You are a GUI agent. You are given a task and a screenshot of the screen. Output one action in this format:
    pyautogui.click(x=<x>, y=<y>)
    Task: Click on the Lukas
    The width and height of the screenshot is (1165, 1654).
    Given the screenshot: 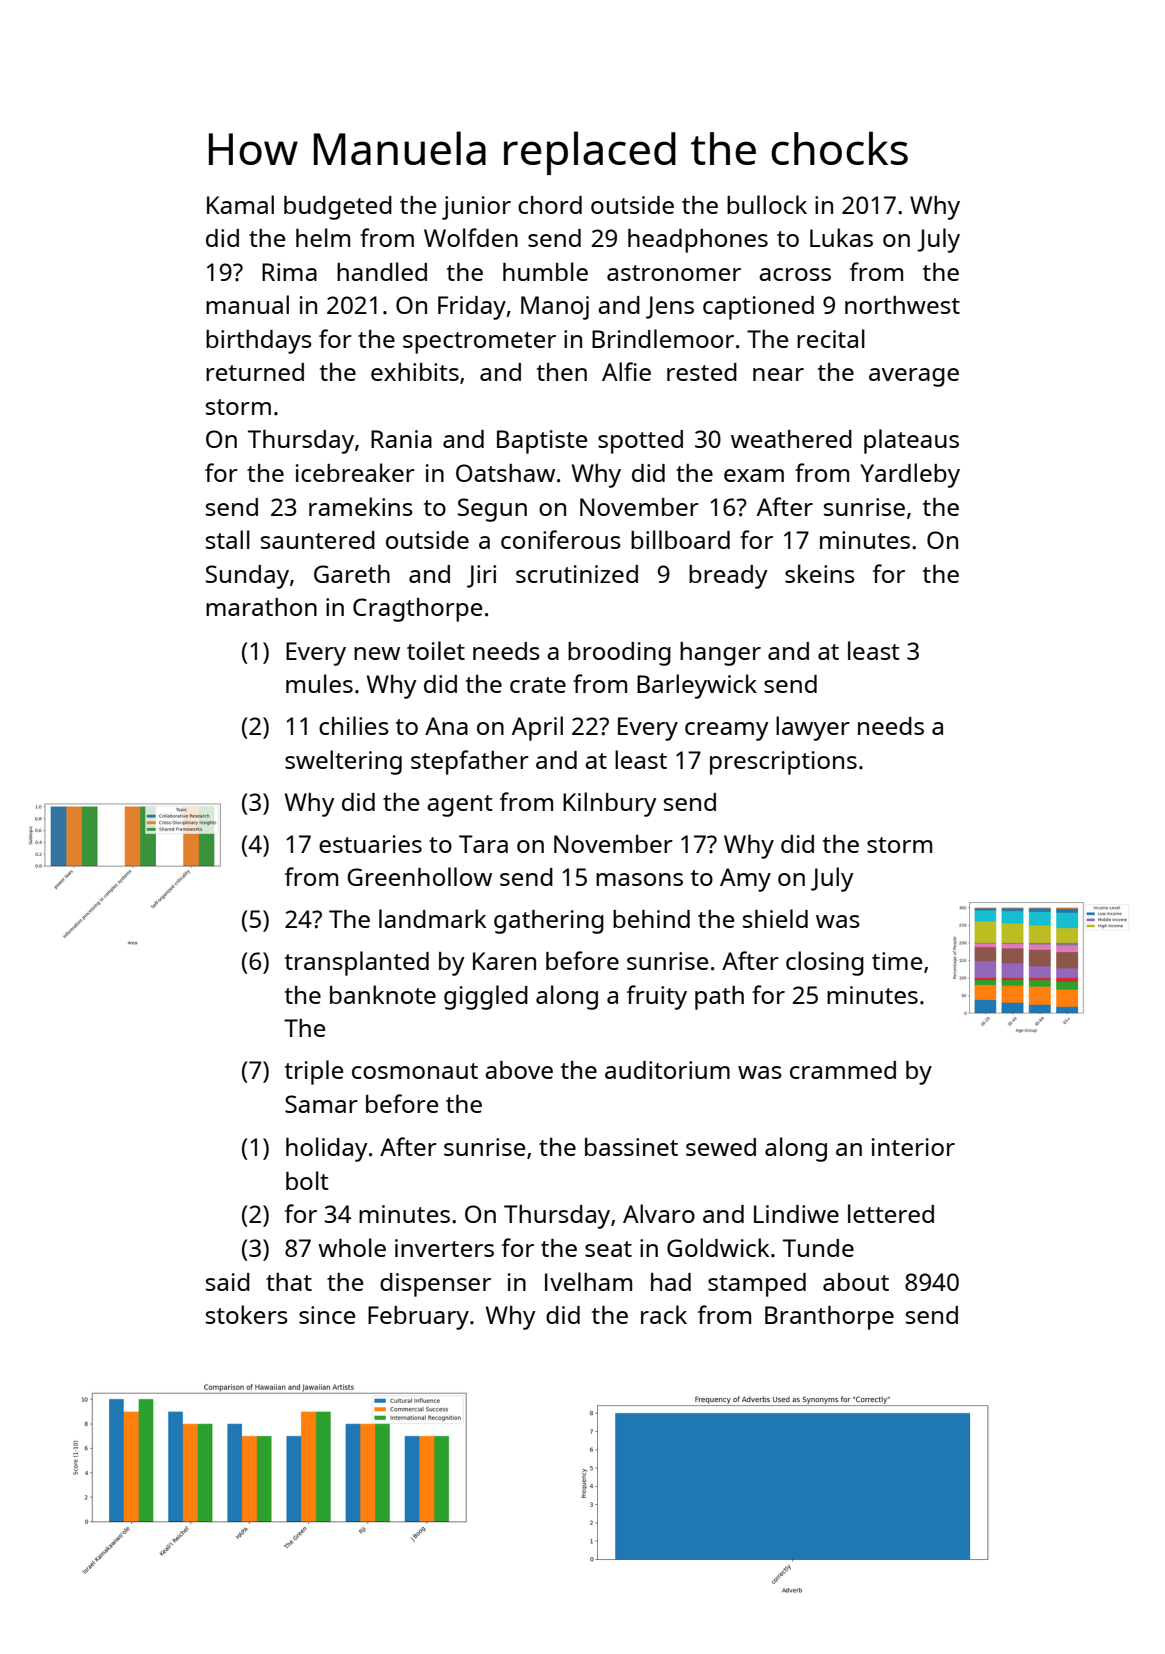 What is the action you would take?
    pyautogui.click(x=841, y=237)
